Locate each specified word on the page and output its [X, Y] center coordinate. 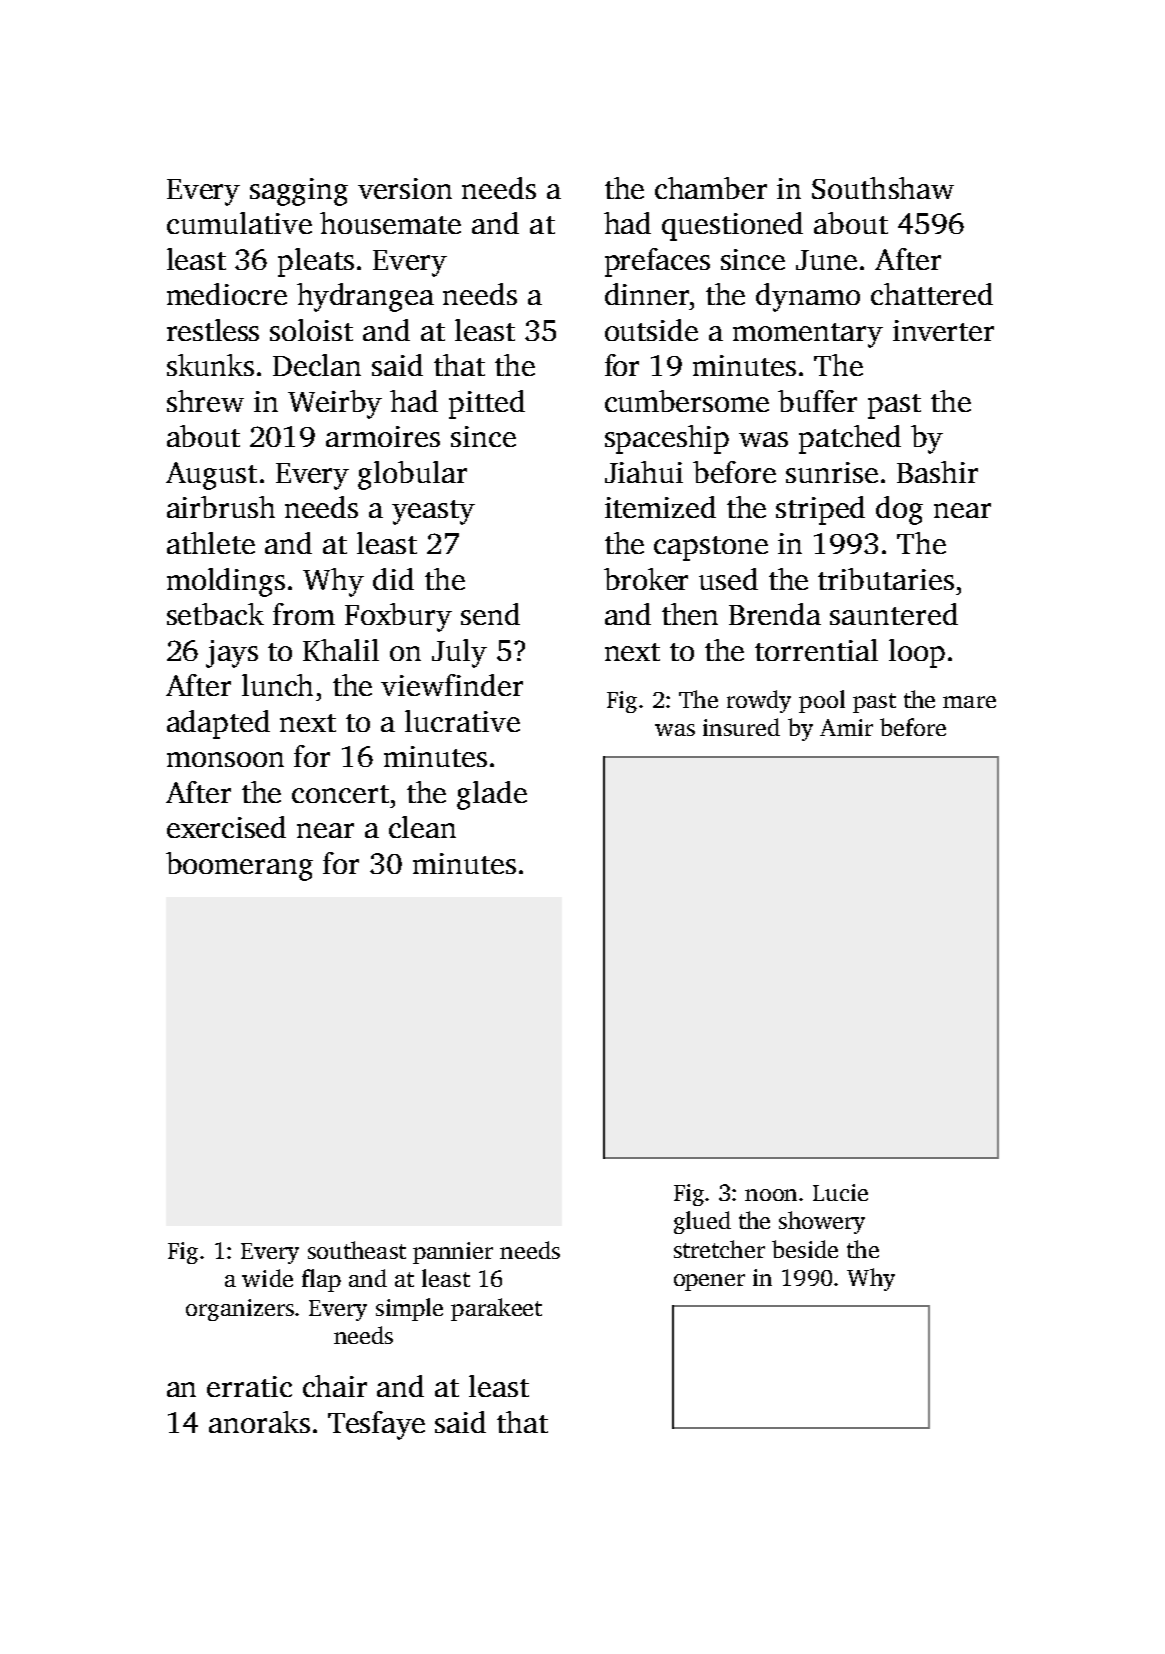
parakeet [496, 1309]
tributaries [886, 579]
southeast [357, 1250]
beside [805, 1249]
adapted [218, 724]
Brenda [775, 614]
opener [709, 1282]
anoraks [259, 1422]
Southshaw [883, 188]
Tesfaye [376, 1425]
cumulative [239, 223]
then [690, 614]
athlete [211, 543]
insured [741, 727]
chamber [711, 188]
